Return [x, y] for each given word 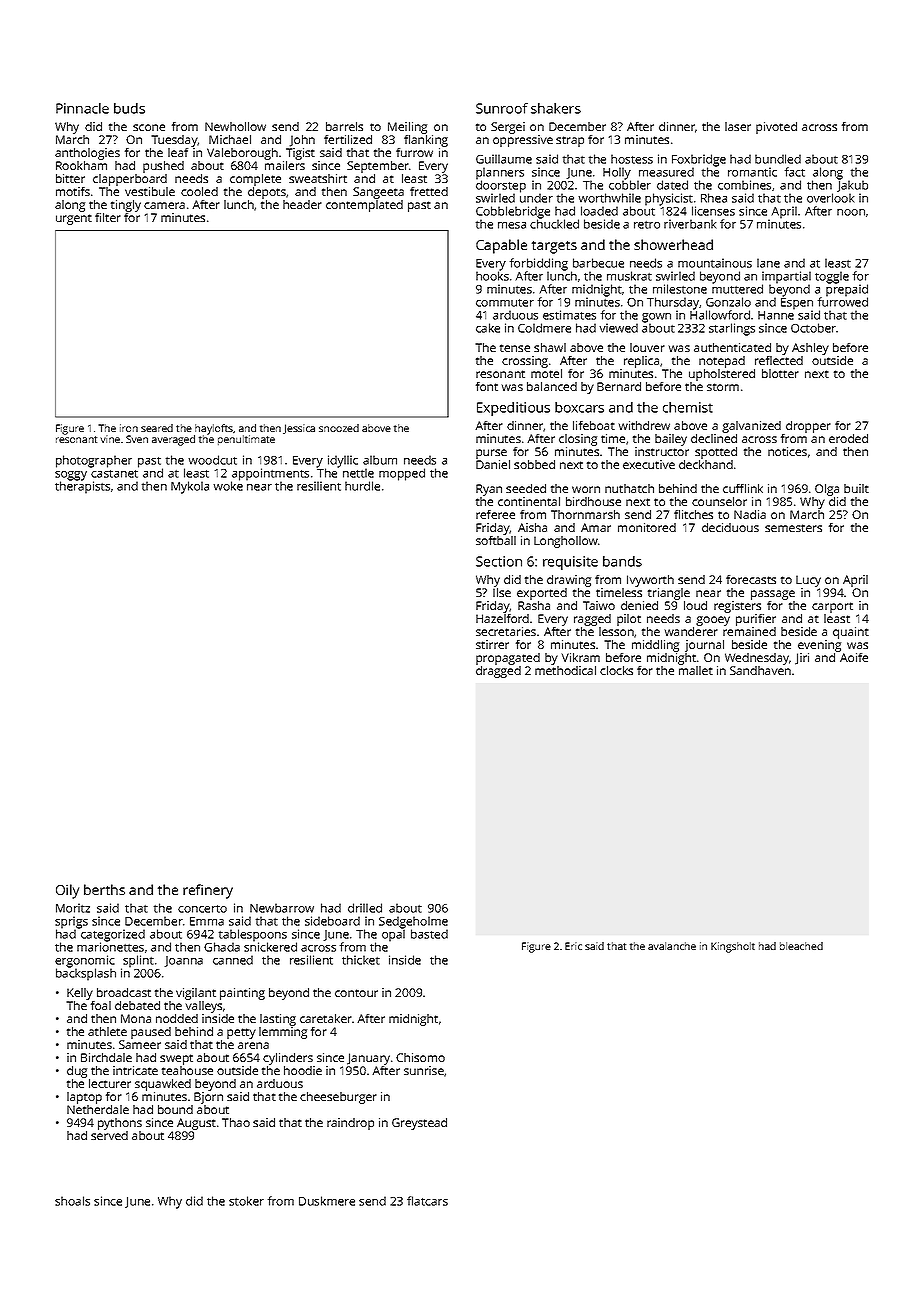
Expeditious [513, 409]
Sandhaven [760, 670]
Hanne [776, 315]
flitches [693, 514]
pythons [120, 1124]
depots [267, 193]
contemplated [364, 206]
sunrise [424, 1070]
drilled [365, 908]
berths [104, 889]
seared [157, 428]
